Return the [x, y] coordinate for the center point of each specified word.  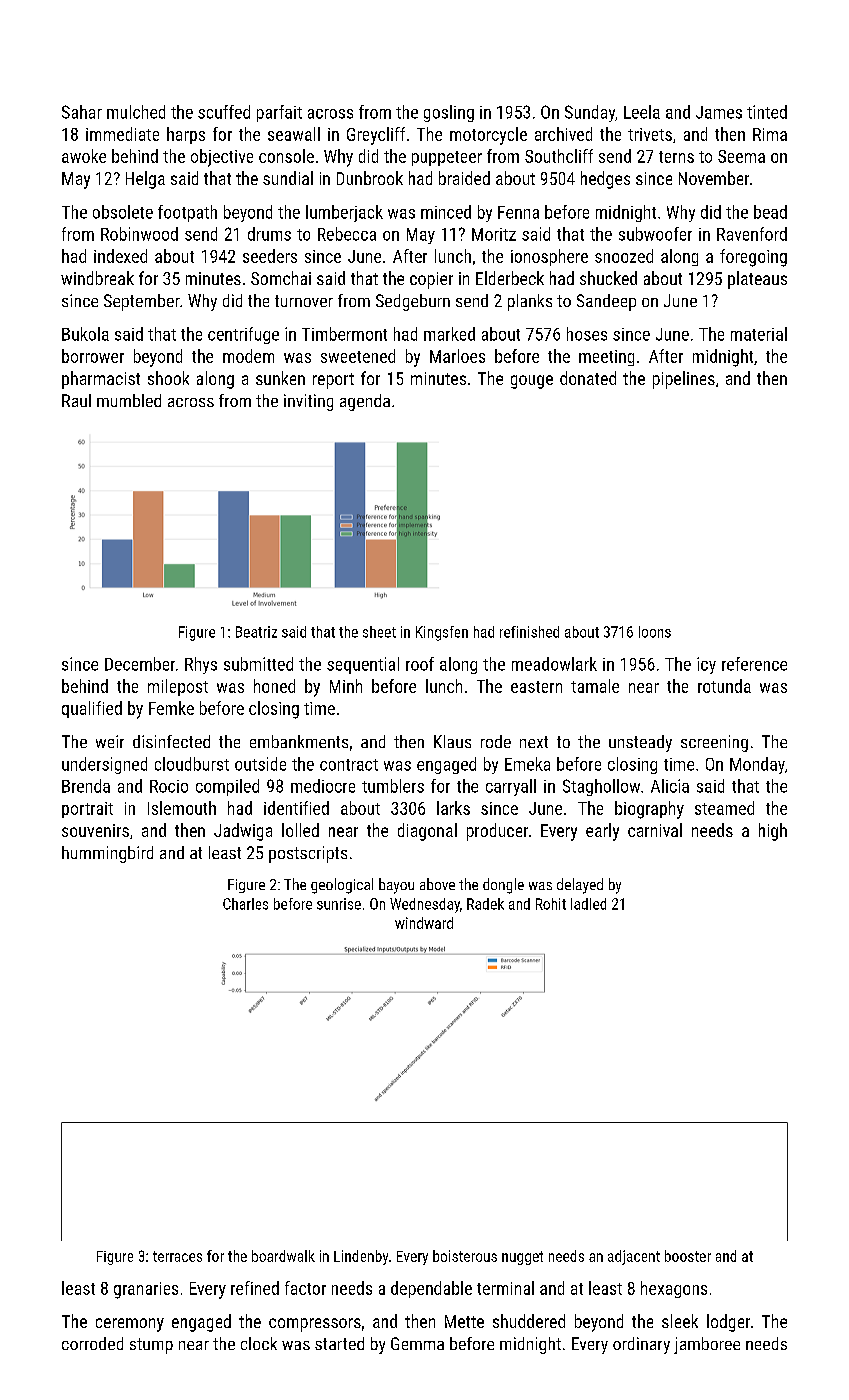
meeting [606, 358]
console [286, 156]
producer [497, 832]
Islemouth [182, 808]
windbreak [97, 278]
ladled [588, 904]
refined [255, 1288]
